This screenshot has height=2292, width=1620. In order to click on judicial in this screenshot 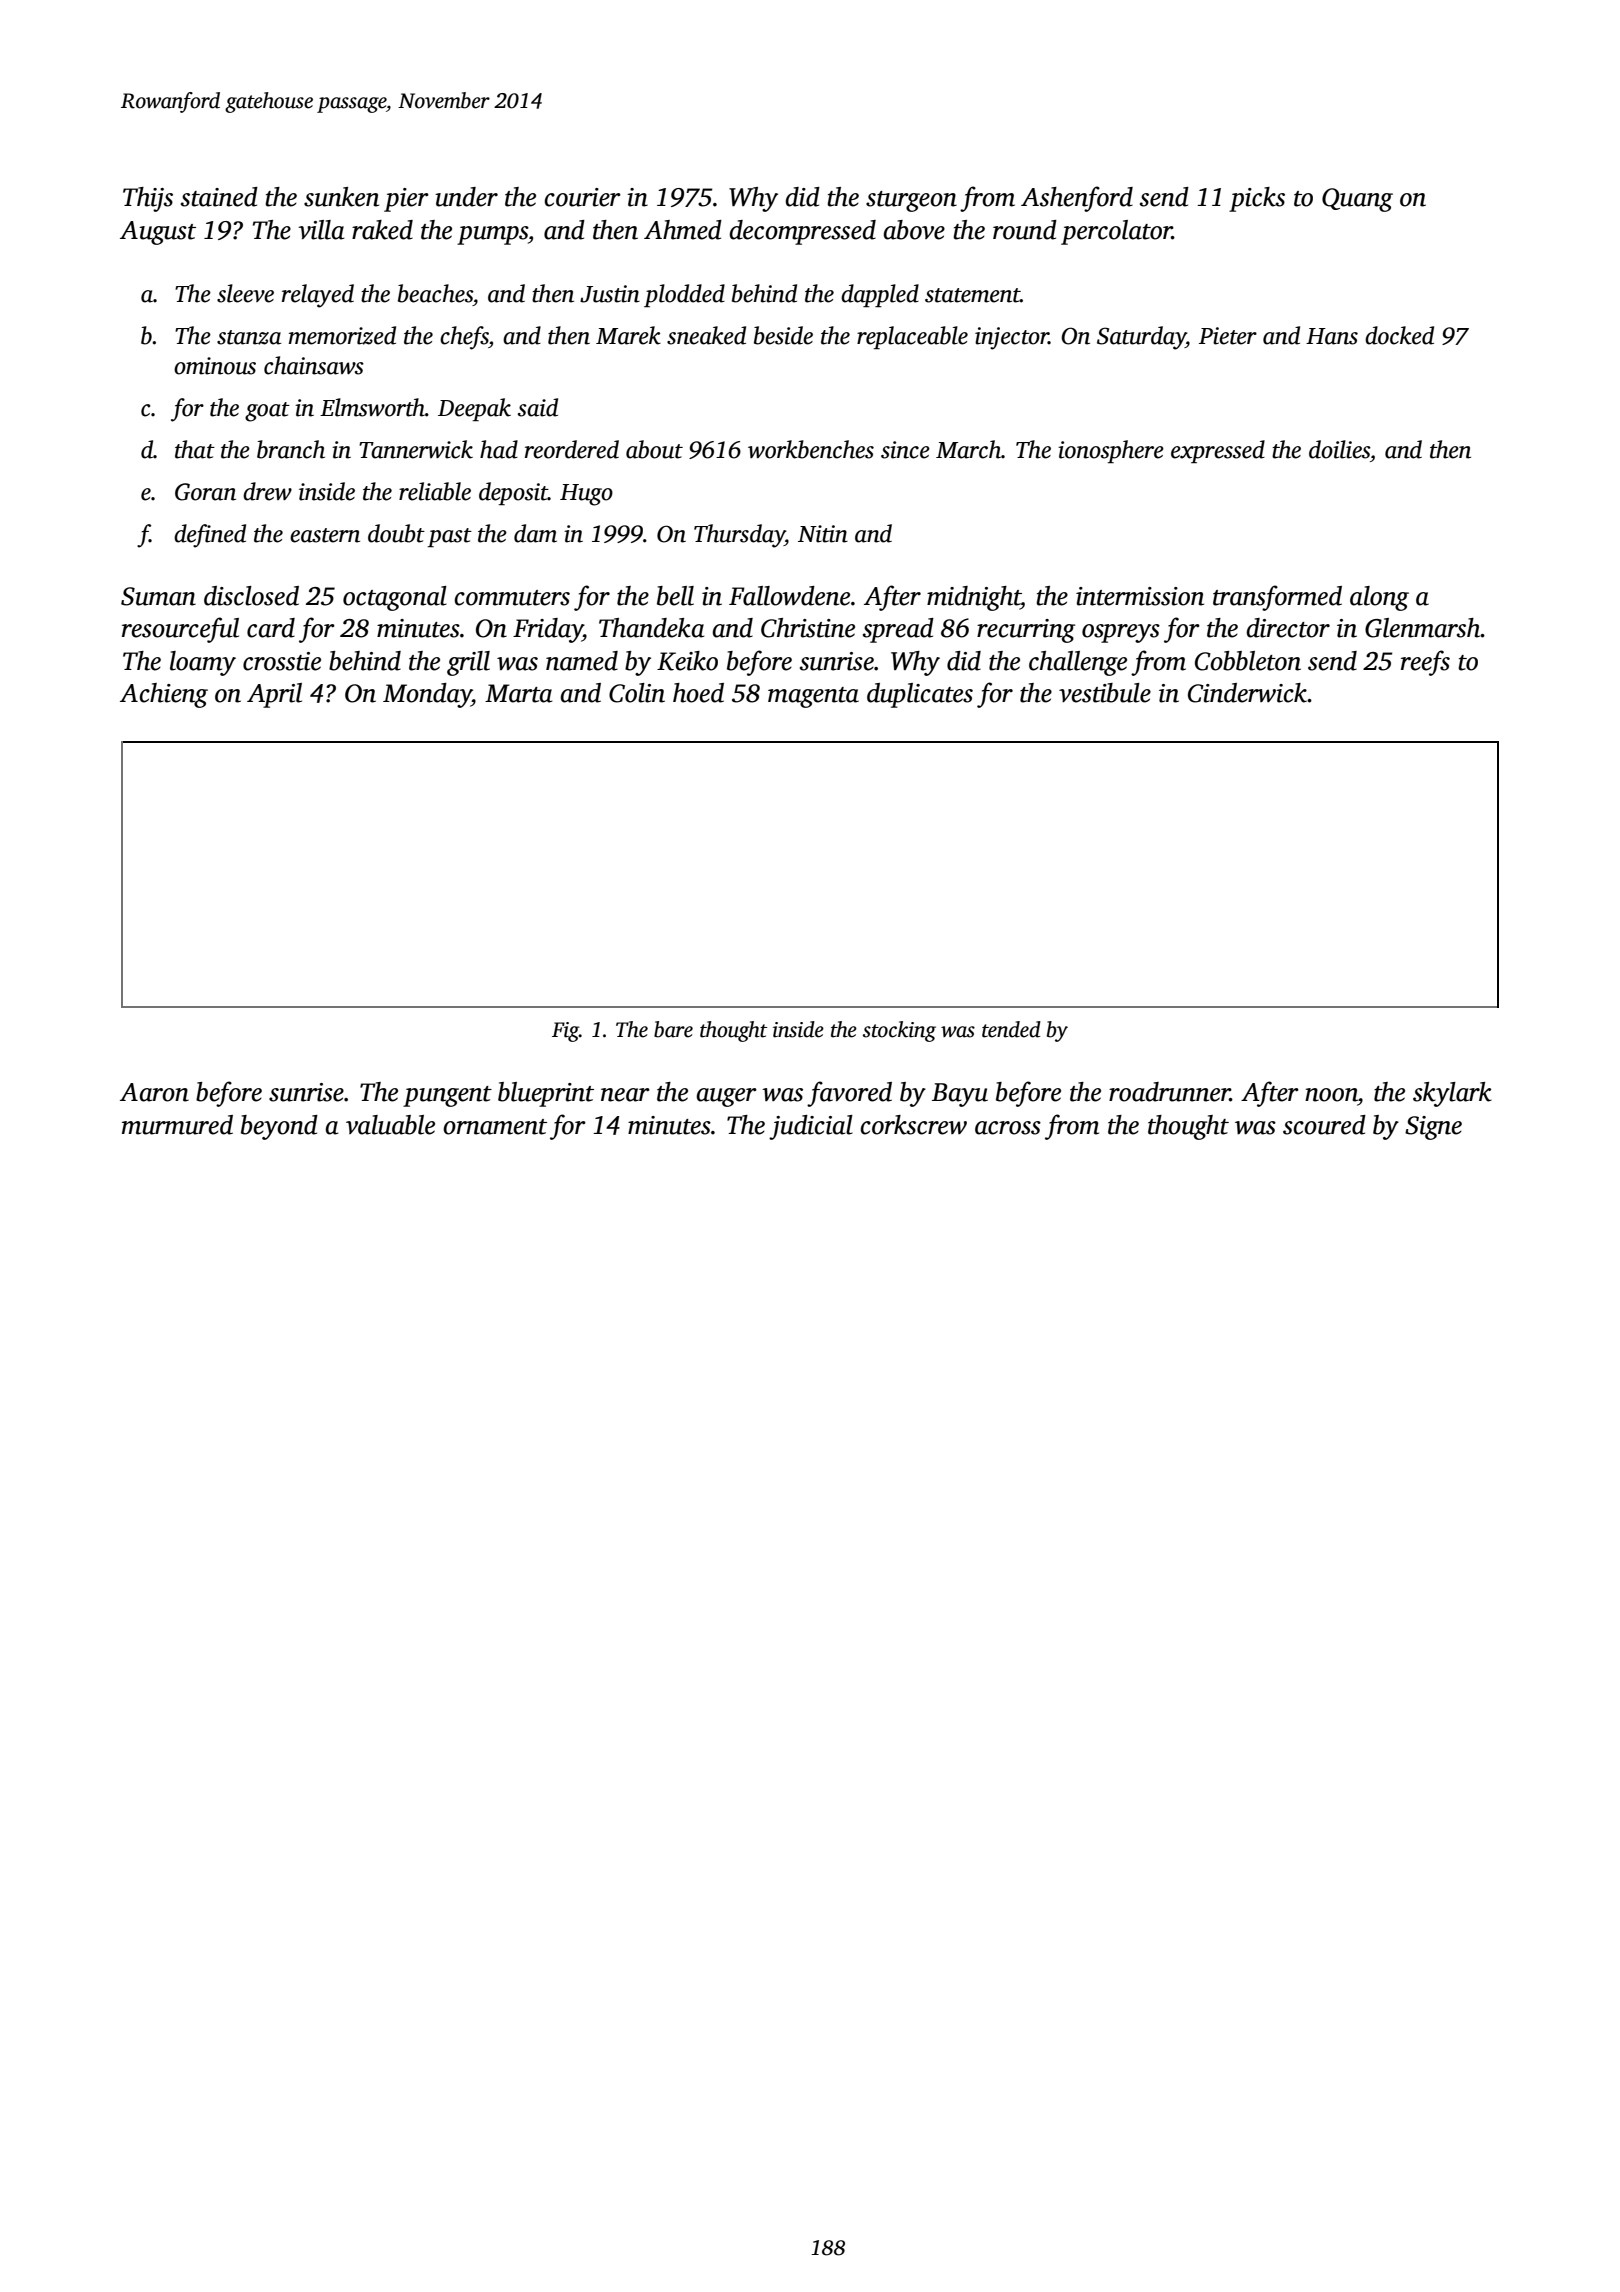, I will do `click(811, 1127)`.
